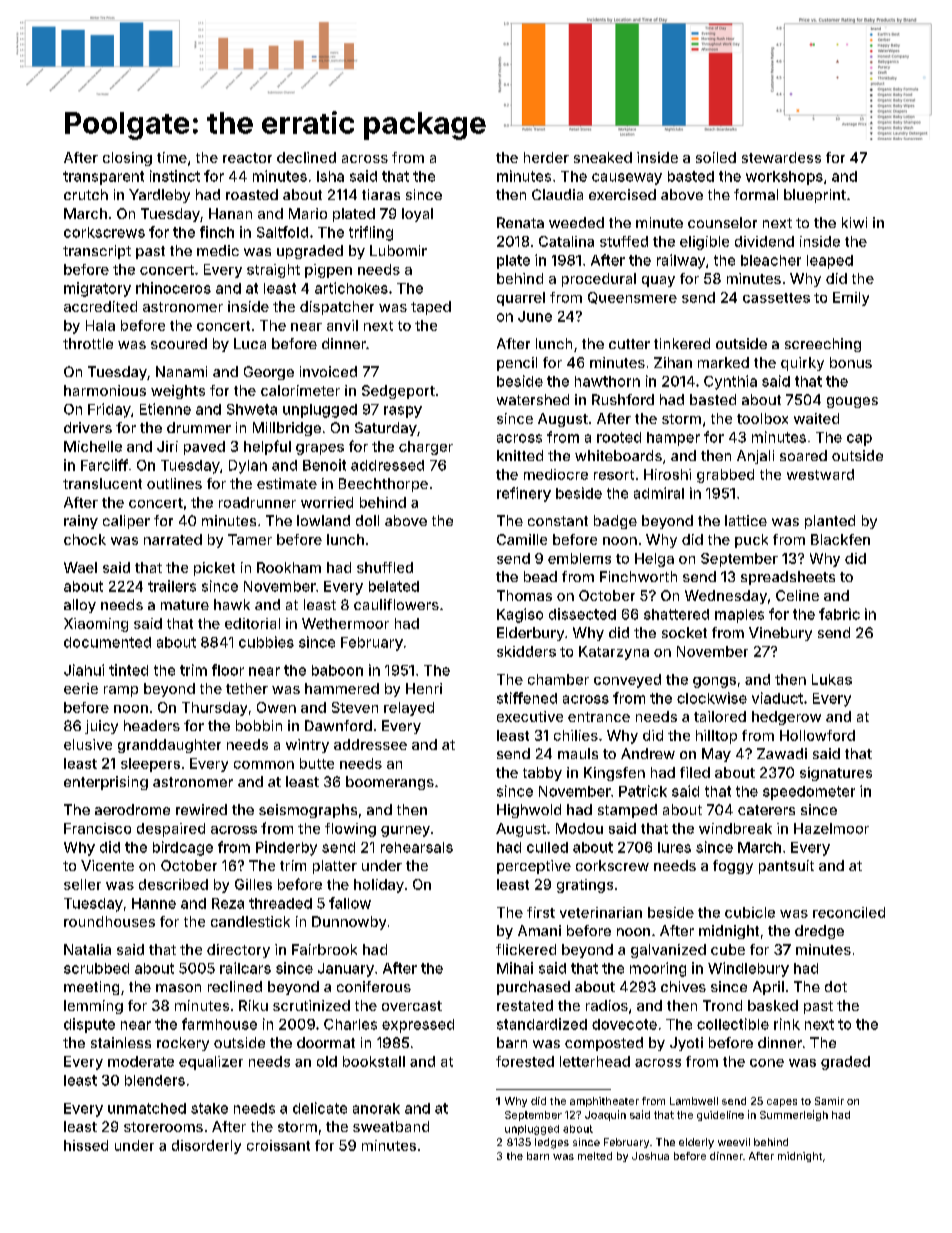 This screenshot has width=952, height=1233. What do you see at coordinates (781, 157) in the screenshot?
I see `stewardess` at bounding box center [781, 157].
